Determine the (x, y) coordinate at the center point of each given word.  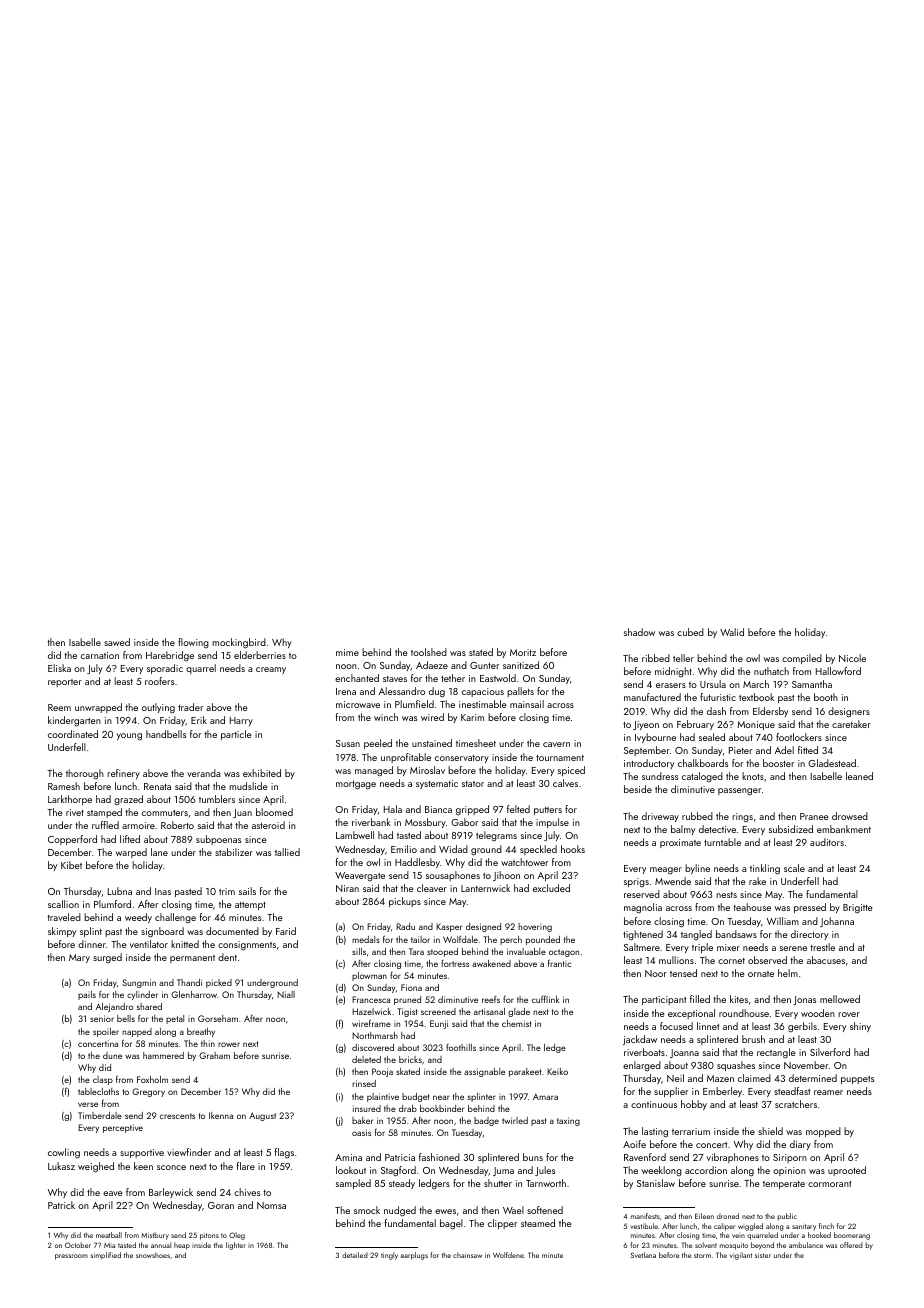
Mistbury (155, 1236)
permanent (192, 959)
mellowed (840, 999)
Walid (732, 632)
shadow (639, 632)
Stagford (398, 1171)
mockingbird (239, 643)
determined (813, 1078)
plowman (369, 976)
